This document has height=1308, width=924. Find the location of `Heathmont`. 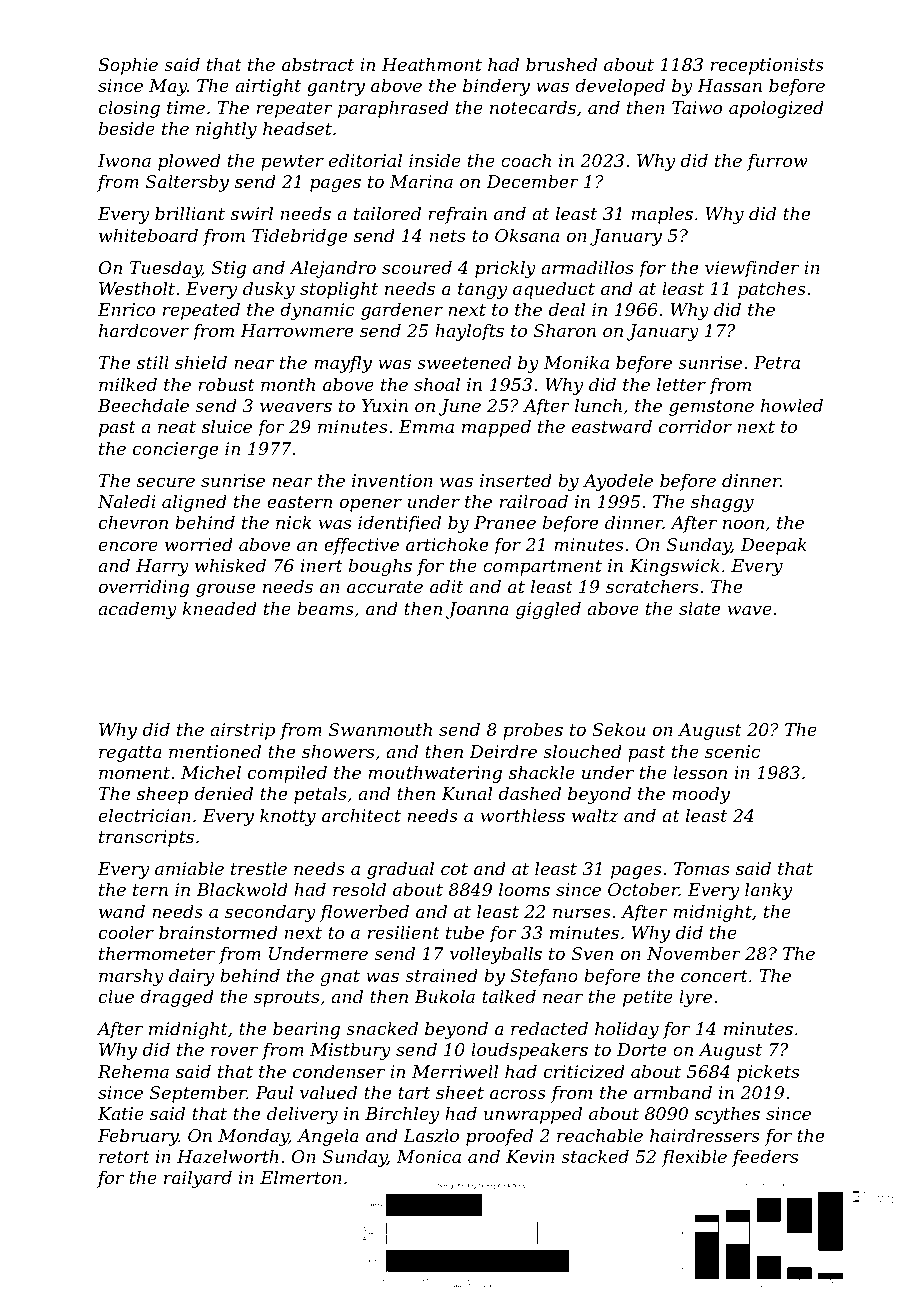

Heathmont is located at coordinates (432, 64).
